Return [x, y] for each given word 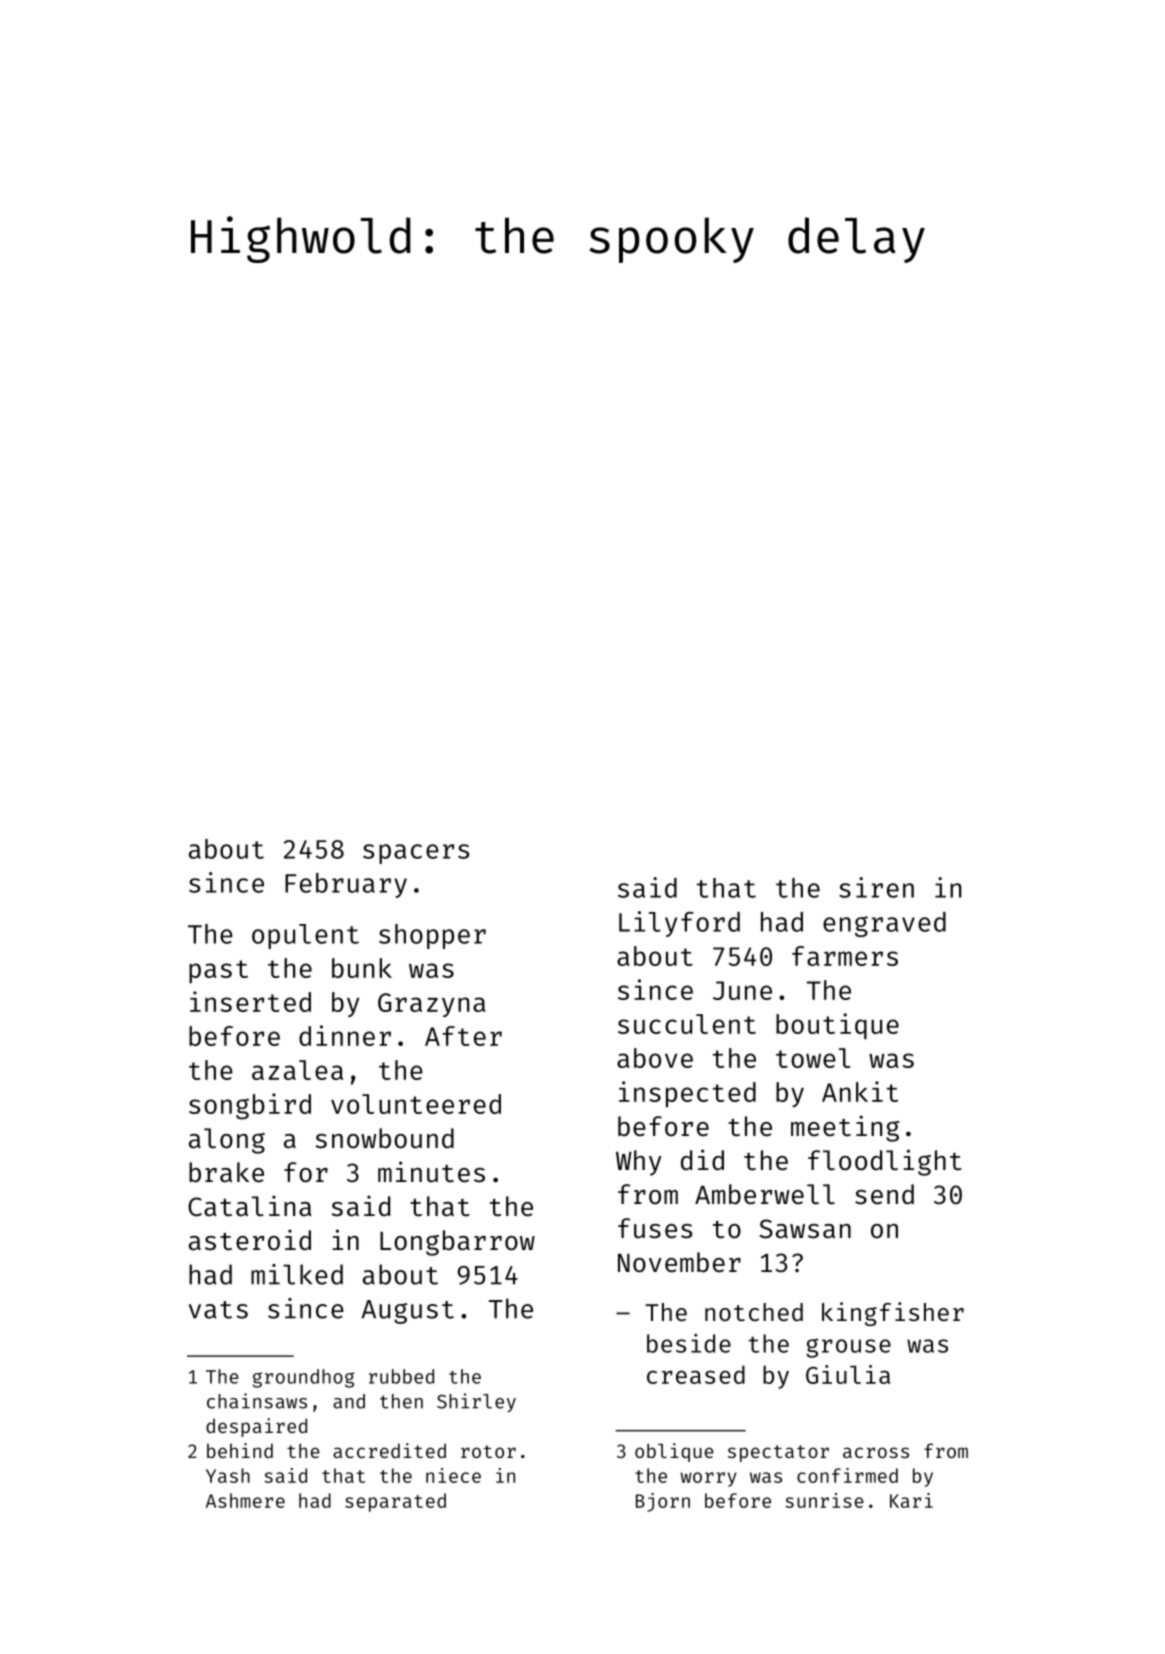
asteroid [250, 1240]
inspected [687, 1094]
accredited [389, 1450]
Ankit [860, 1091]
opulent [305, 936]
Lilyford [679, 924]
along [227, 1141]
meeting [845, 1128]
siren [876, 887]
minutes [431, 1172]
